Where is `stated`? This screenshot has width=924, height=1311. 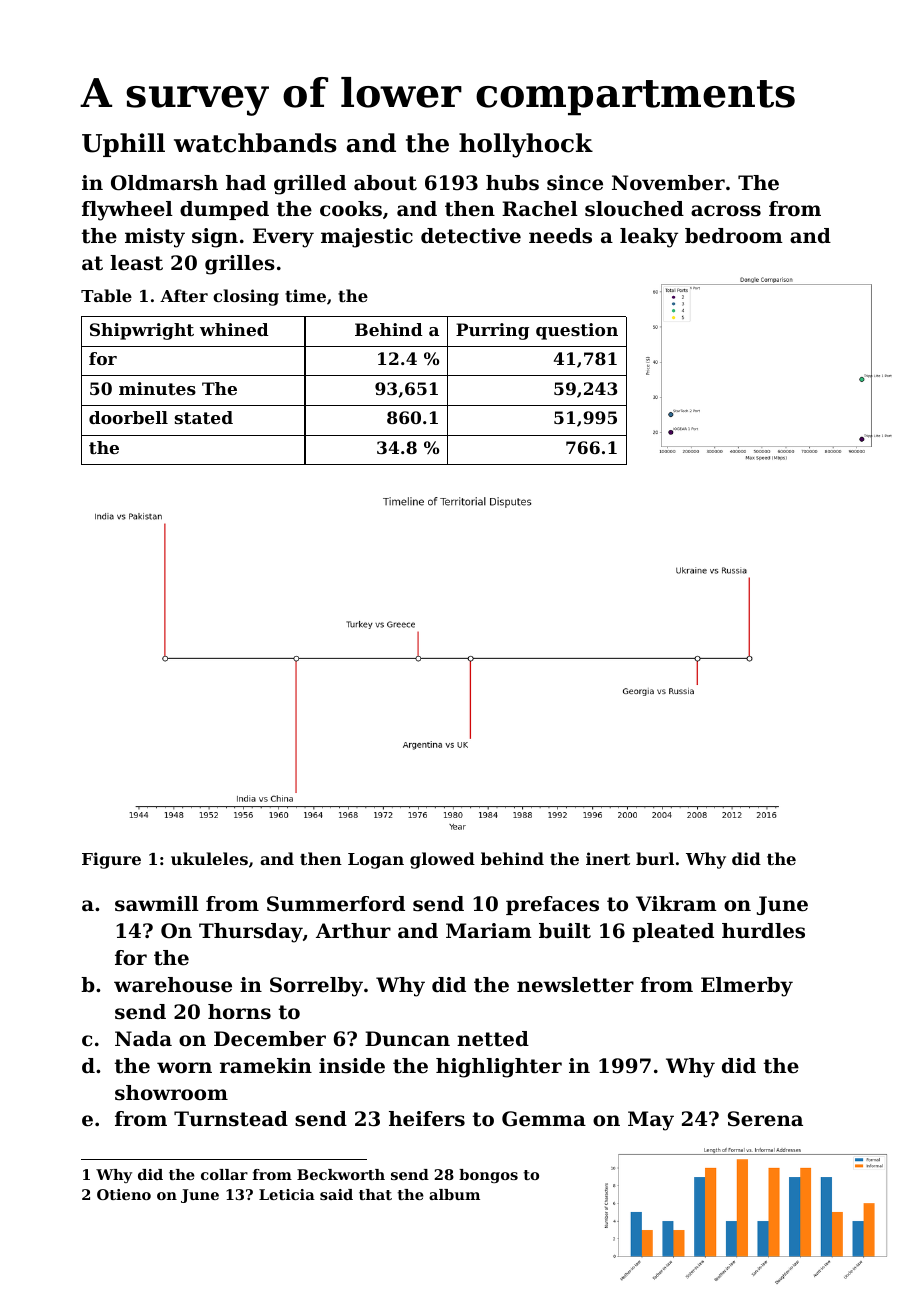
stated is located at coordinates (204, 417).
